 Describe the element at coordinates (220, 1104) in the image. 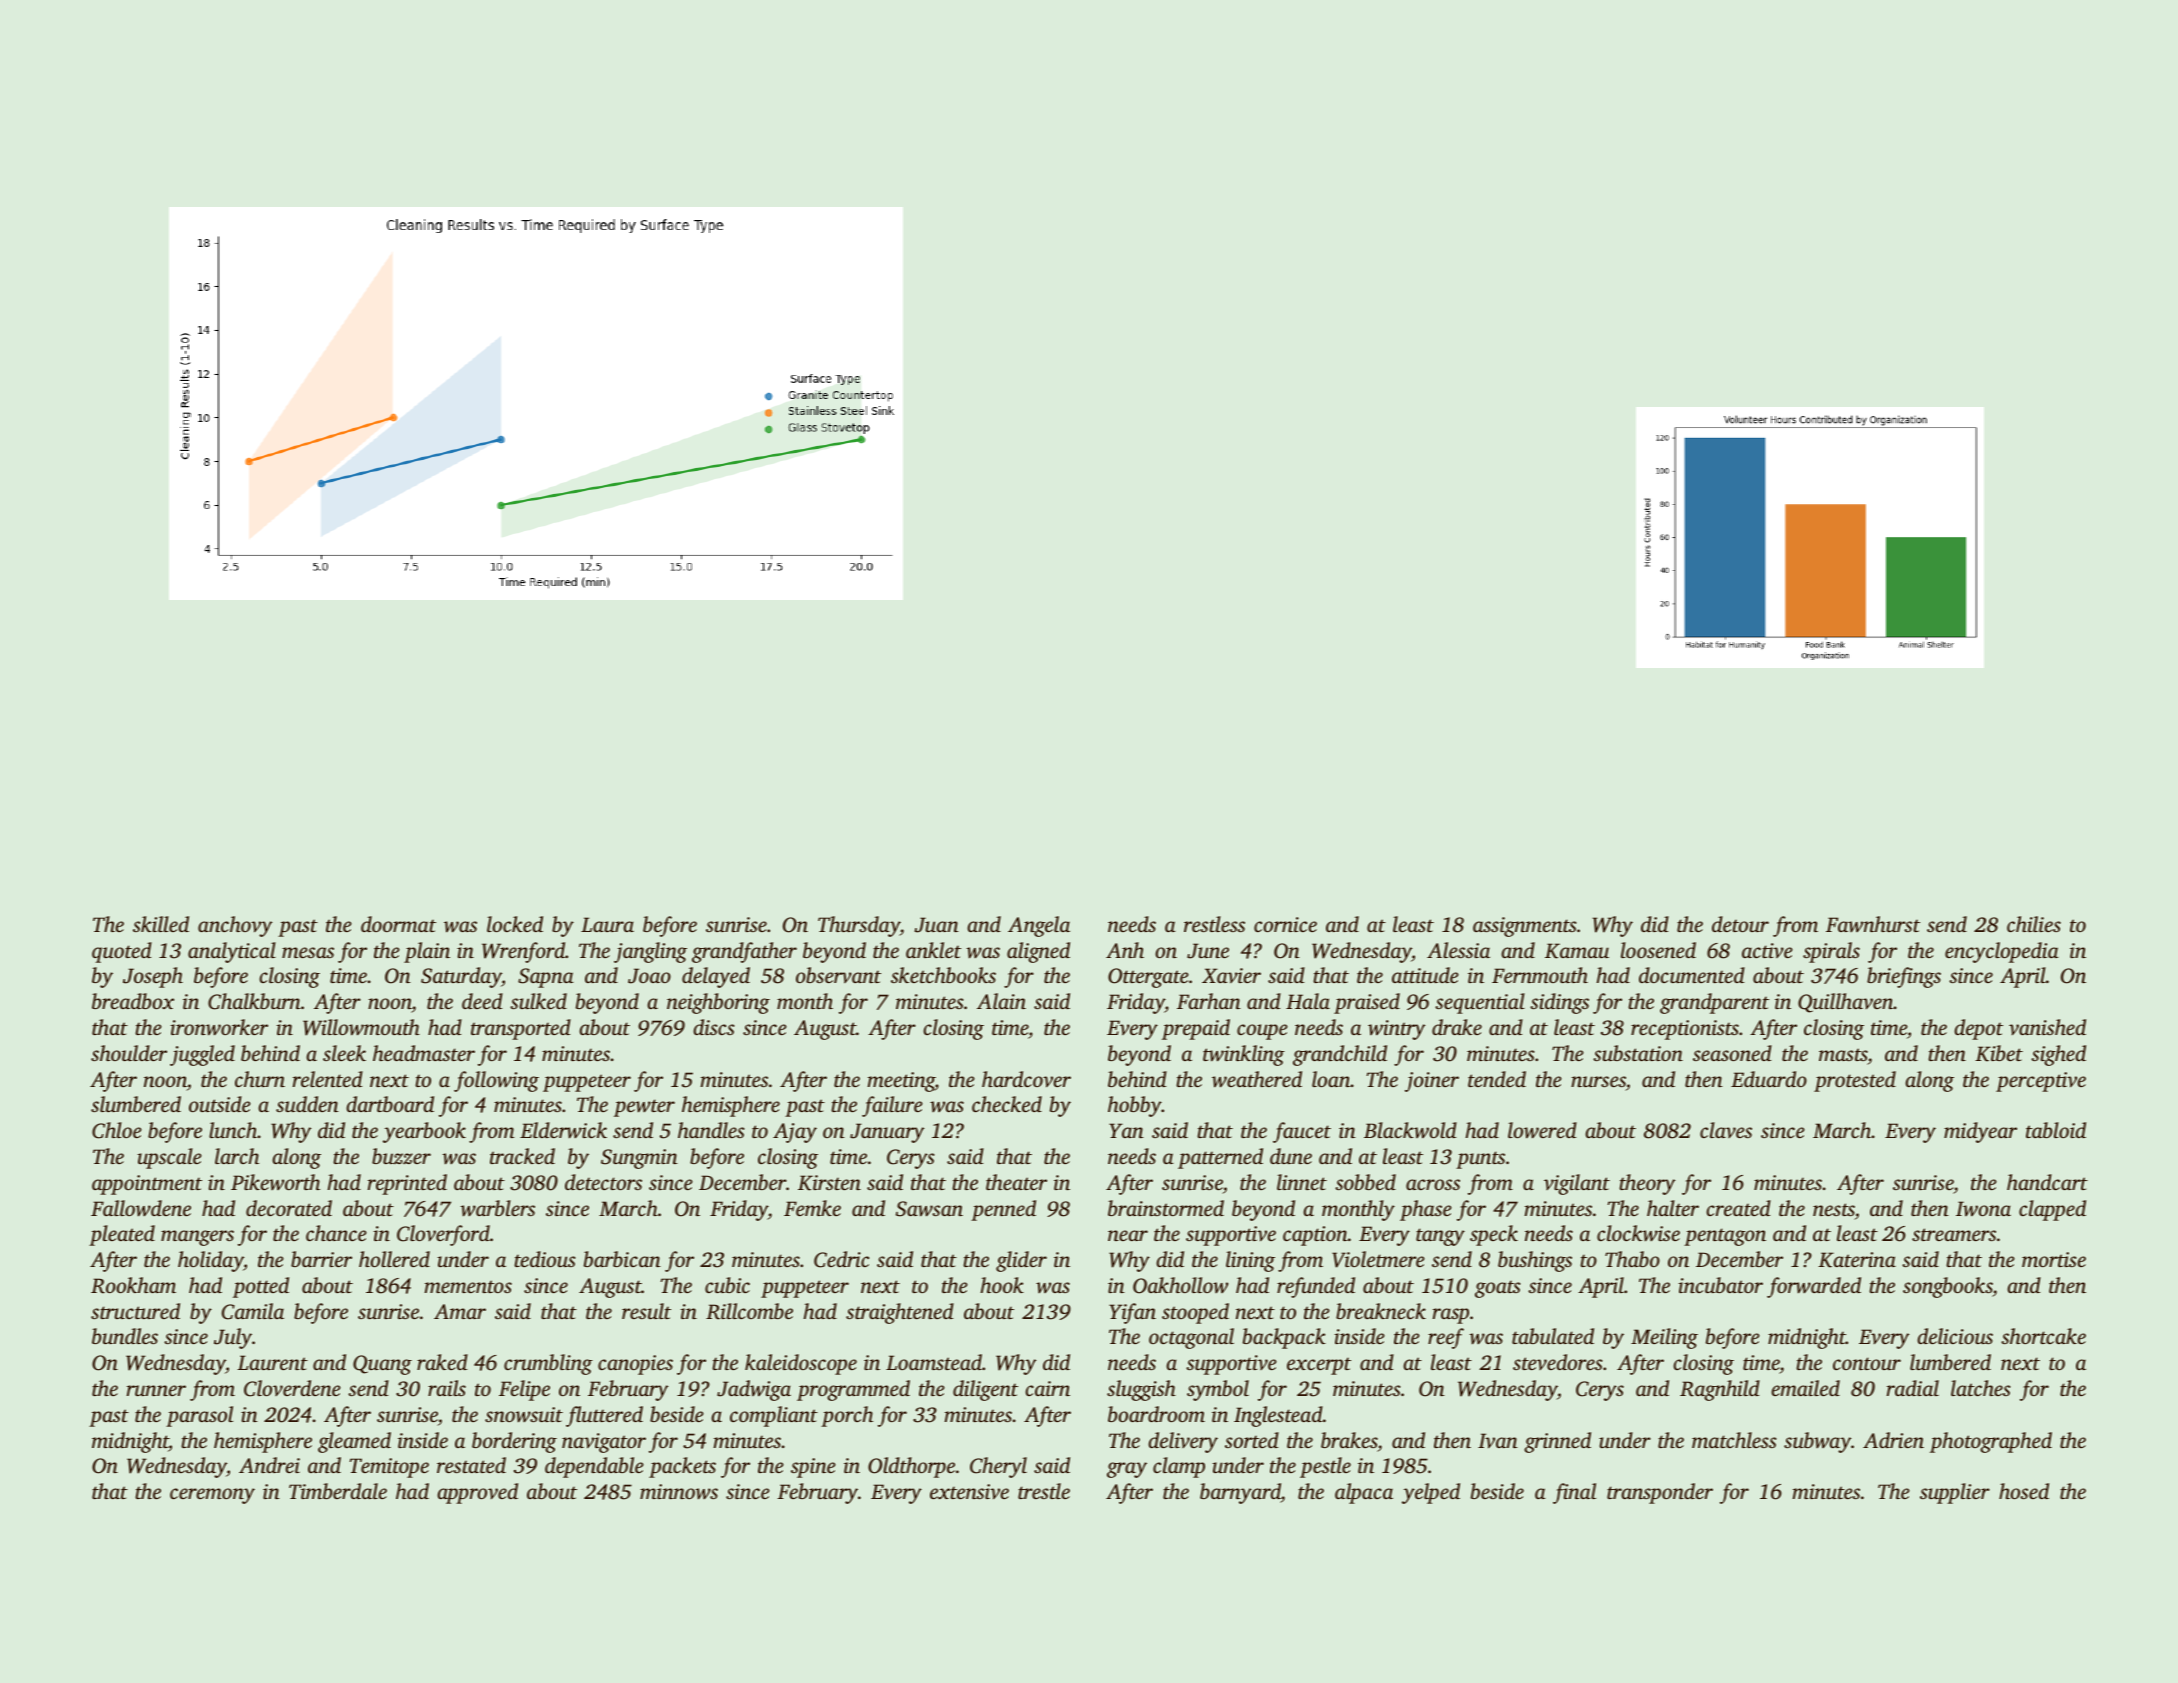

I see `outside` at that location.
